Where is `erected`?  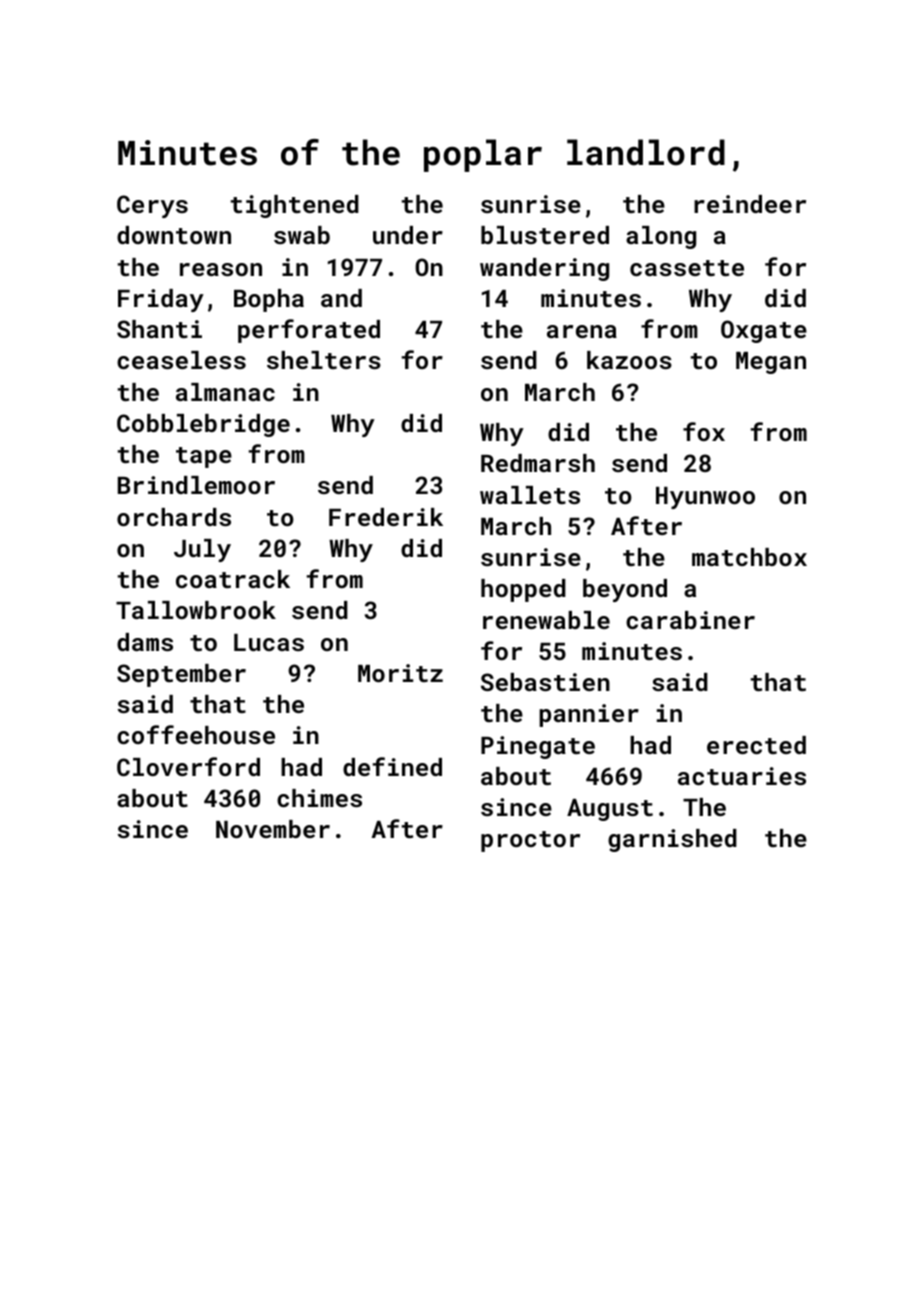 erected is located at coordinates (756, 745).
